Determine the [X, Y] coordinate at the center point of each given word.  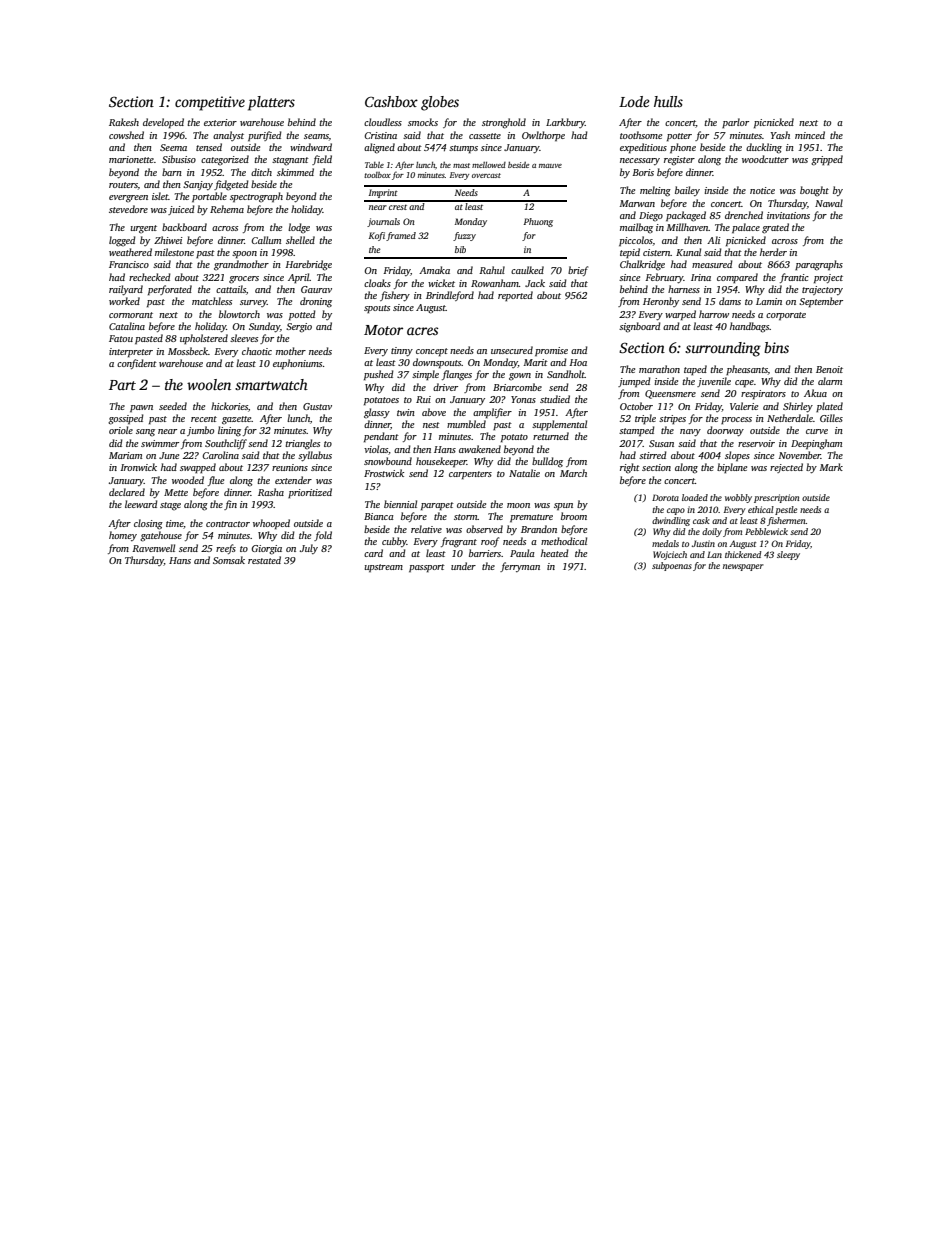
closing [148, 524]
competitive [210, 103]
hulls [668, 101]
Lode [634, 101]
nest [431, 425]
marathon [659, 369]
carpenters [470, 475]
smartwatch [271, 384]
